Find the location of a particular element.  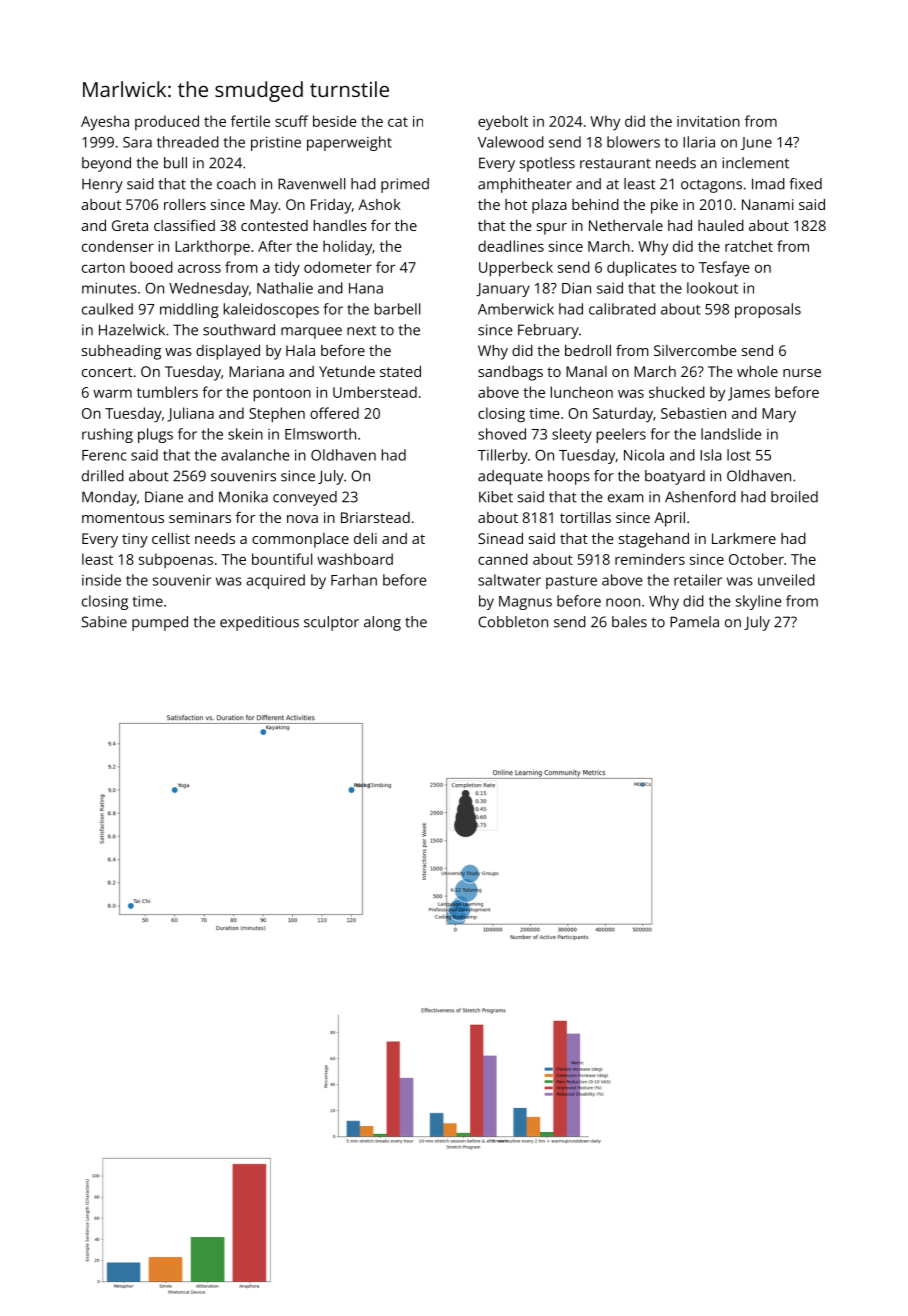

pumped is located at coordinates (160, 623).
